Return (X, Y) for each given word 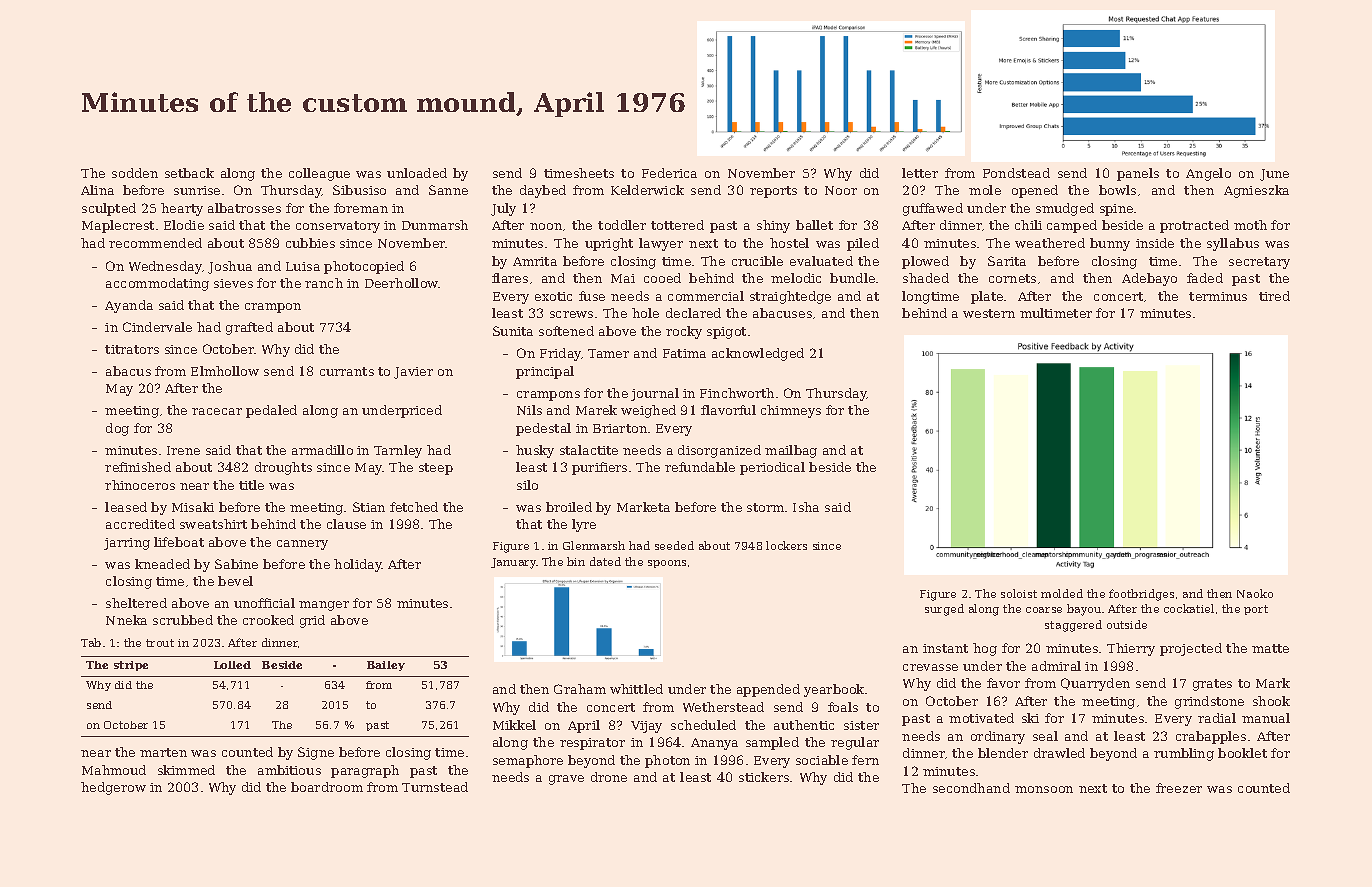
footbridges (1141, 595)
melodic (796, 278)
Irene (183, 450)
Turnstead (435, 787)
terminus (1218, 296)
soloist (1019, 593)
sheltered (136, 603)
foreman (361, 208)
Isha (806, 507)
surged (944, 610)
